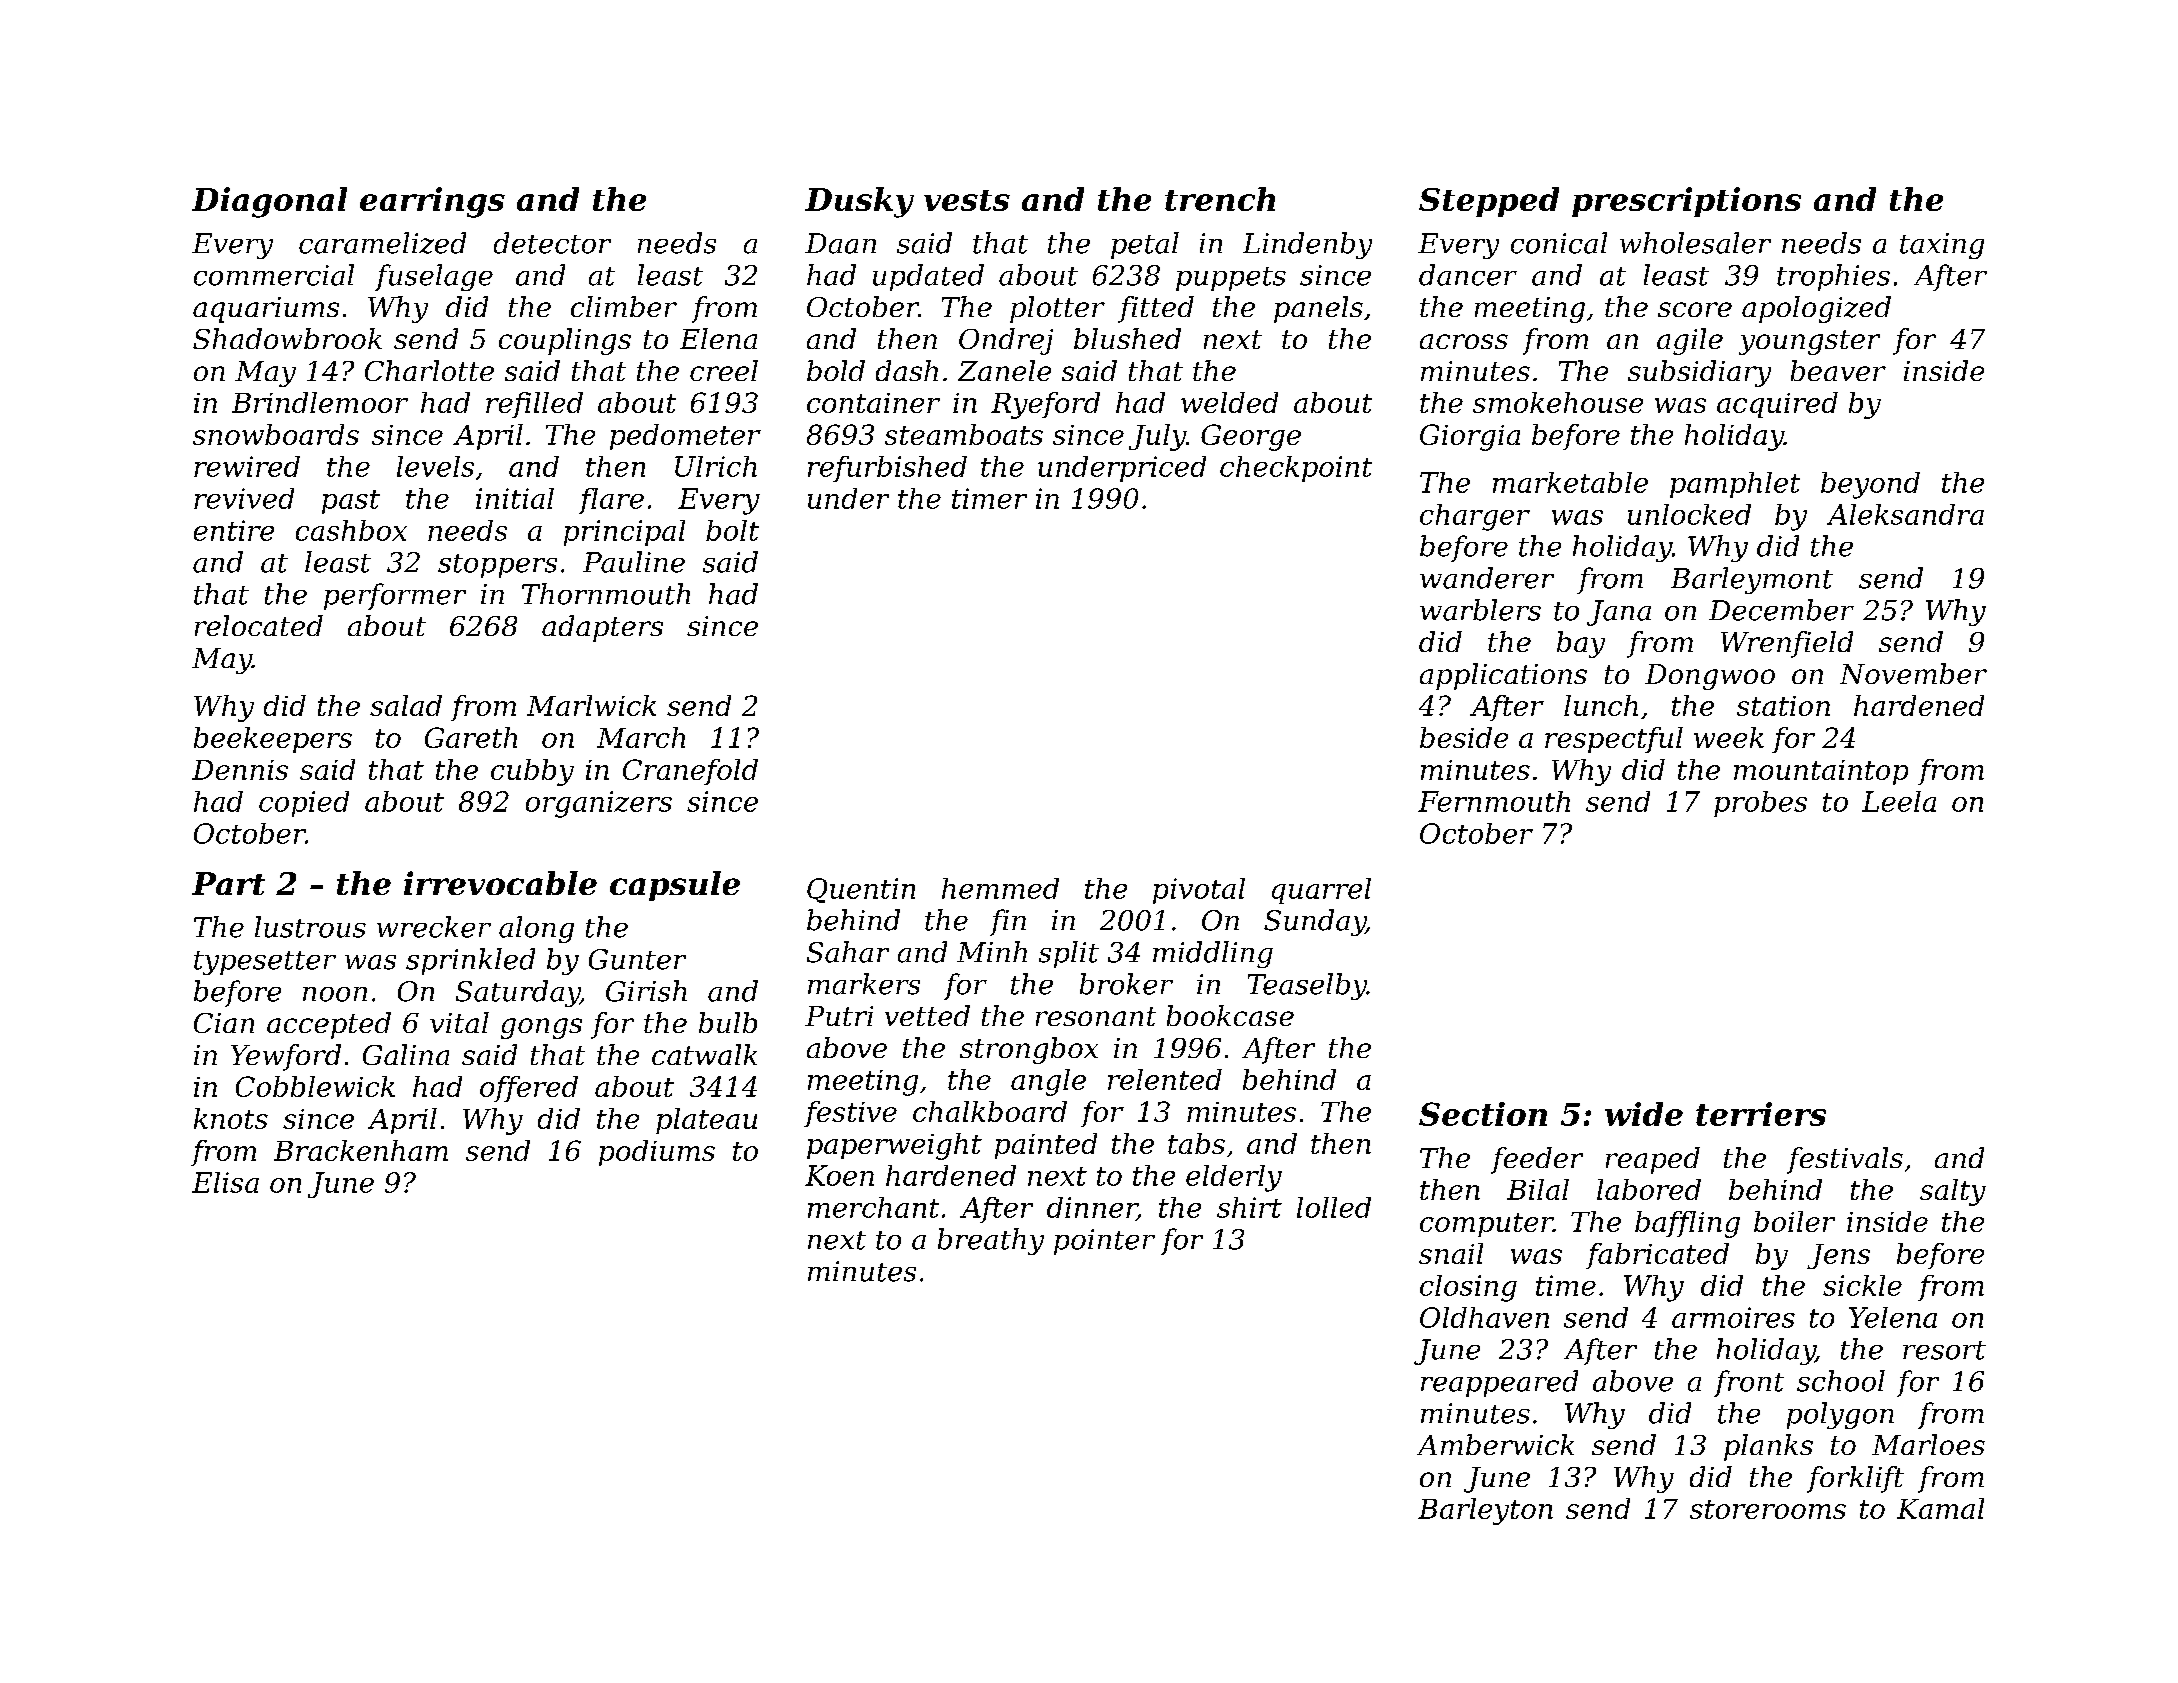  What do you see at coordinates (225, 1182) in the screenshot?
I see `Elisa` at bounding box center [225, 1182].
